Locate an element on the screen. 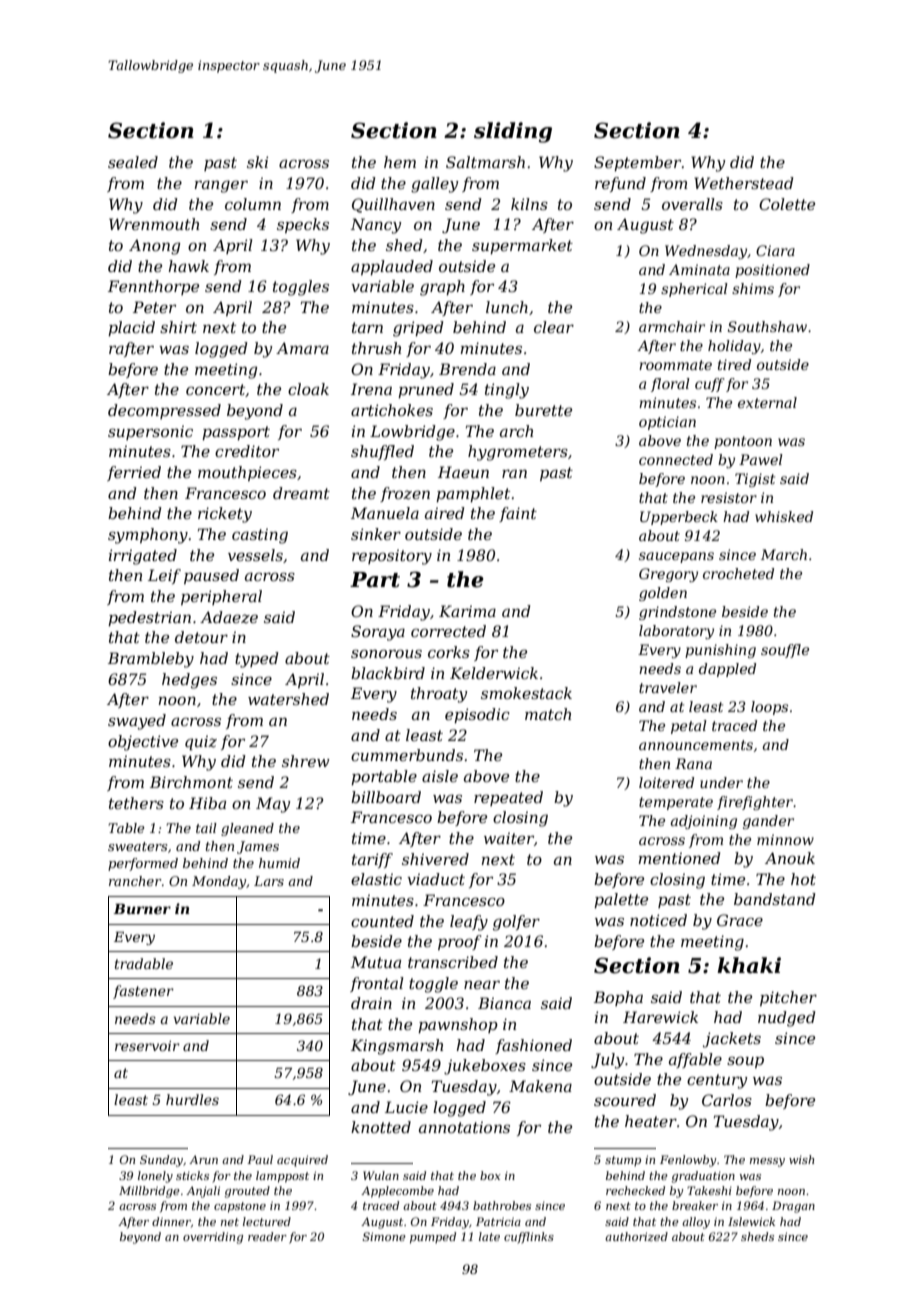  Lars is located at coordinates (269, 881).
